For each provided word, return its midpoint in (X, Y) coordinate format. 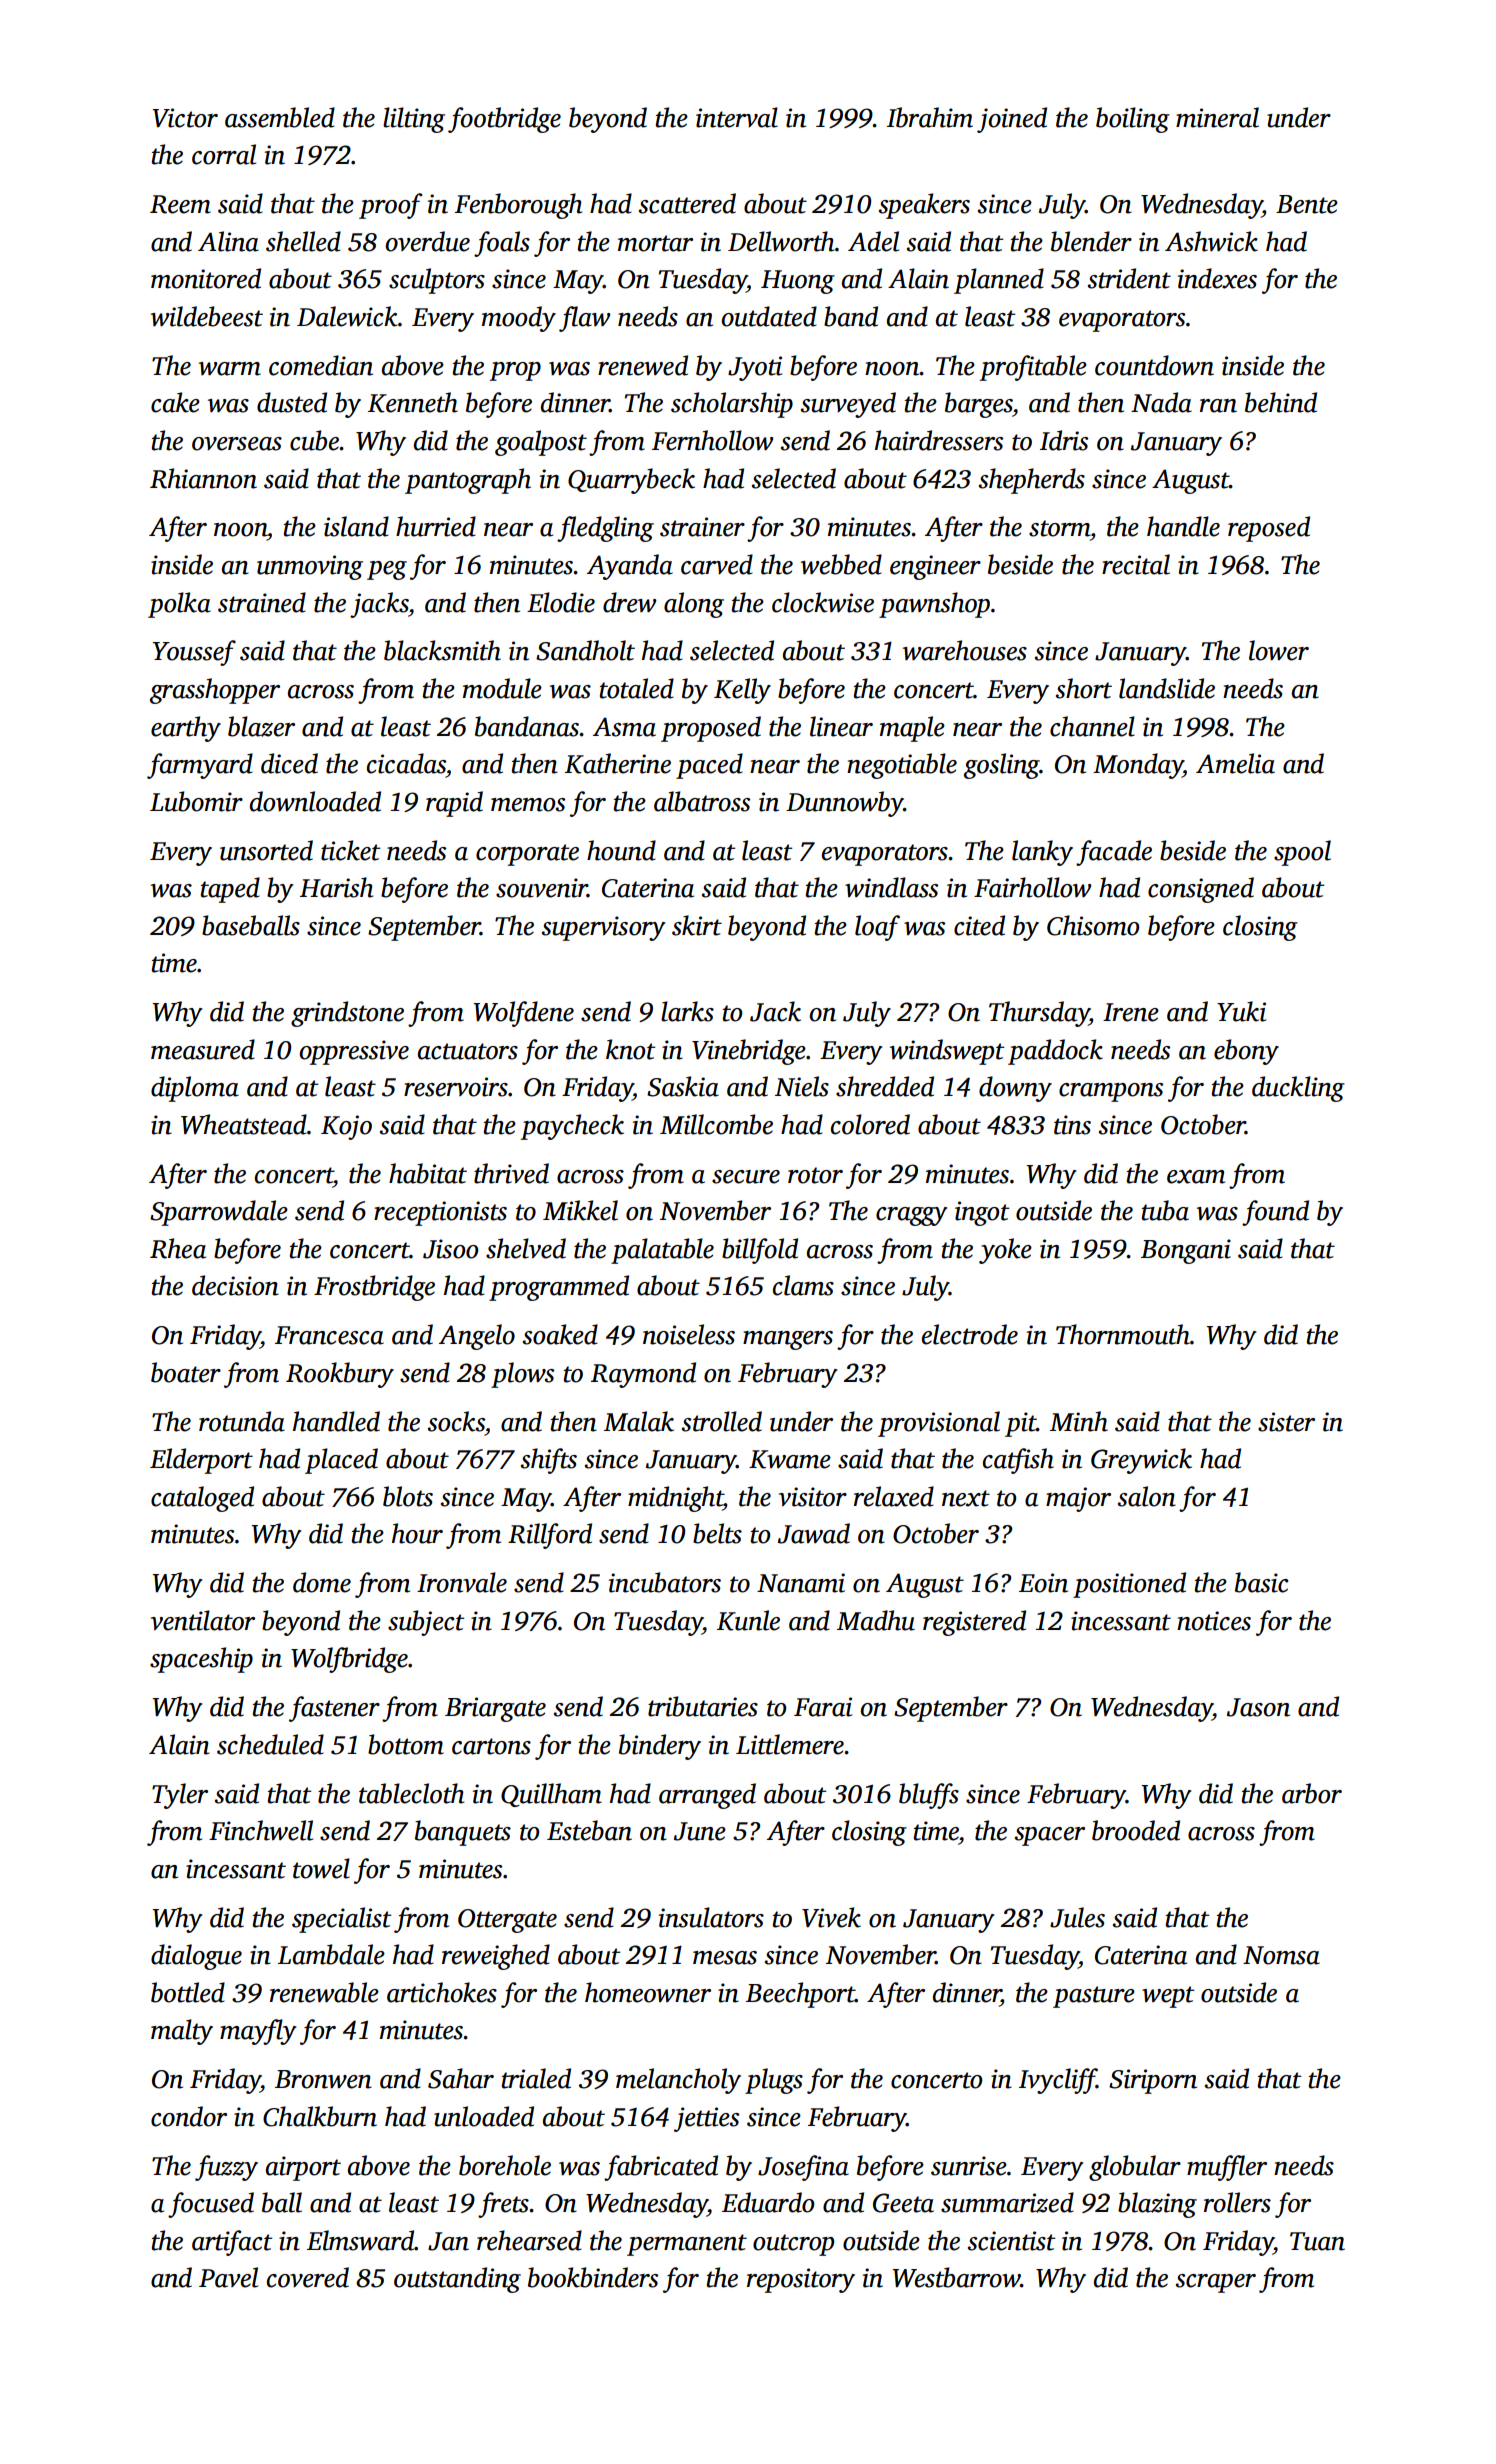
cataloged (202, 1499)
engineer (935, 567)
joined (1012, 120)
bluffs (929, 1796)
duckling (1298, 1089)
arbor (1312, 1793)
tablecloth (411, 1793)
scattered (687, 203)
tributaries (703, 1706)
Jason (1258, 1707)
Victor (185, 118)
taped (230, 890)
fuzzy (226, 2168)
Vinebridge (749, 1052)
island (356, 526)
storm (1059, 528)
